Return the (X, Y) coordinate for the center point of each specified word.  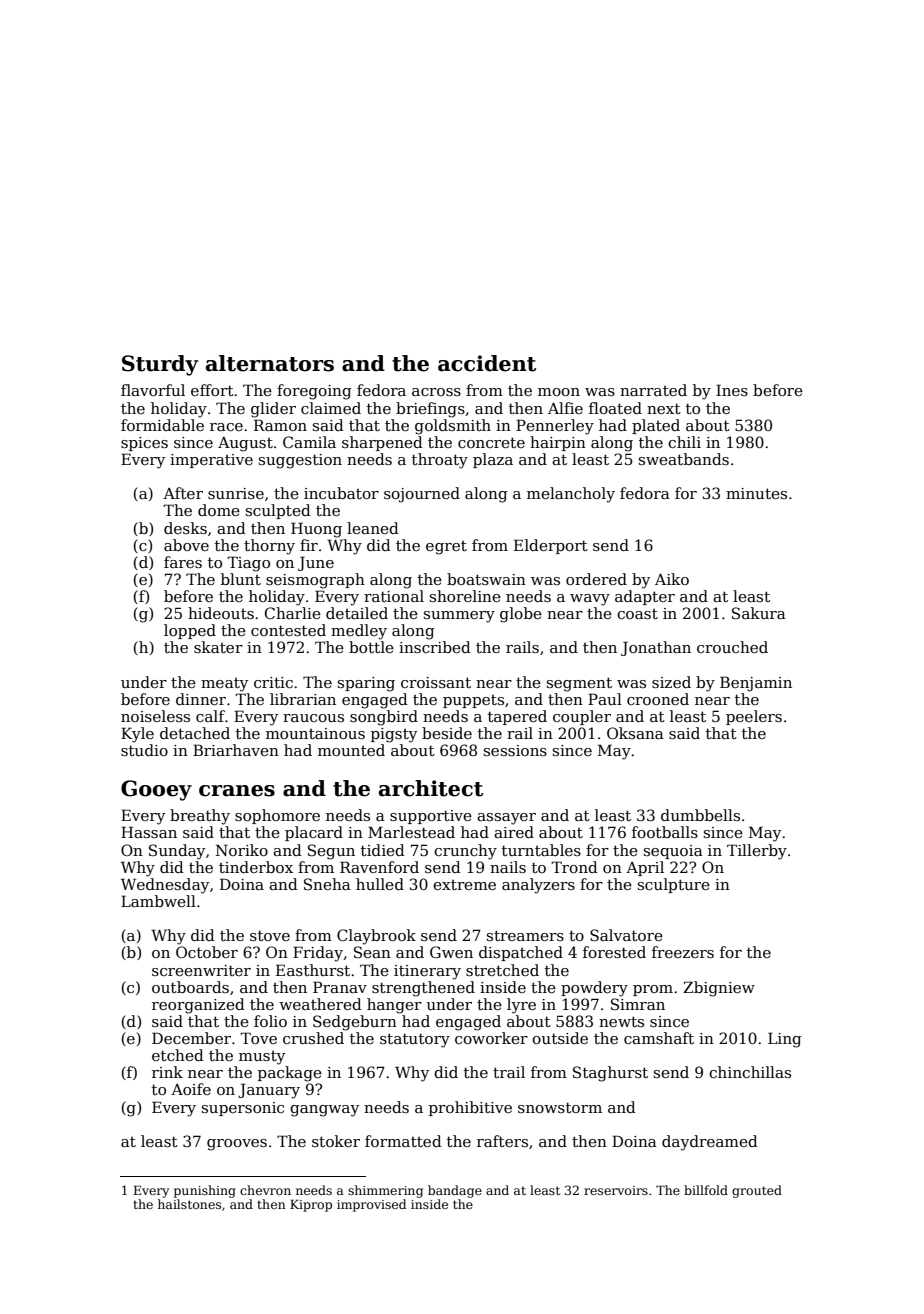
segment (579, 684)
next (664, 408)
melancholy (571, 495)
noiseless (155, 716)
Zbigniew (719, 989)
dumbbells (700, 815)
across (436, 392)
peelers (754, 717)
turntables (541, 850)
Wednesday (165, 886)
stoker (336, 1141)
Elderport (551, 546)
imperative (211, 461)
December (191, 1038)
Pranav (340, 987)
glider (273, 410)
